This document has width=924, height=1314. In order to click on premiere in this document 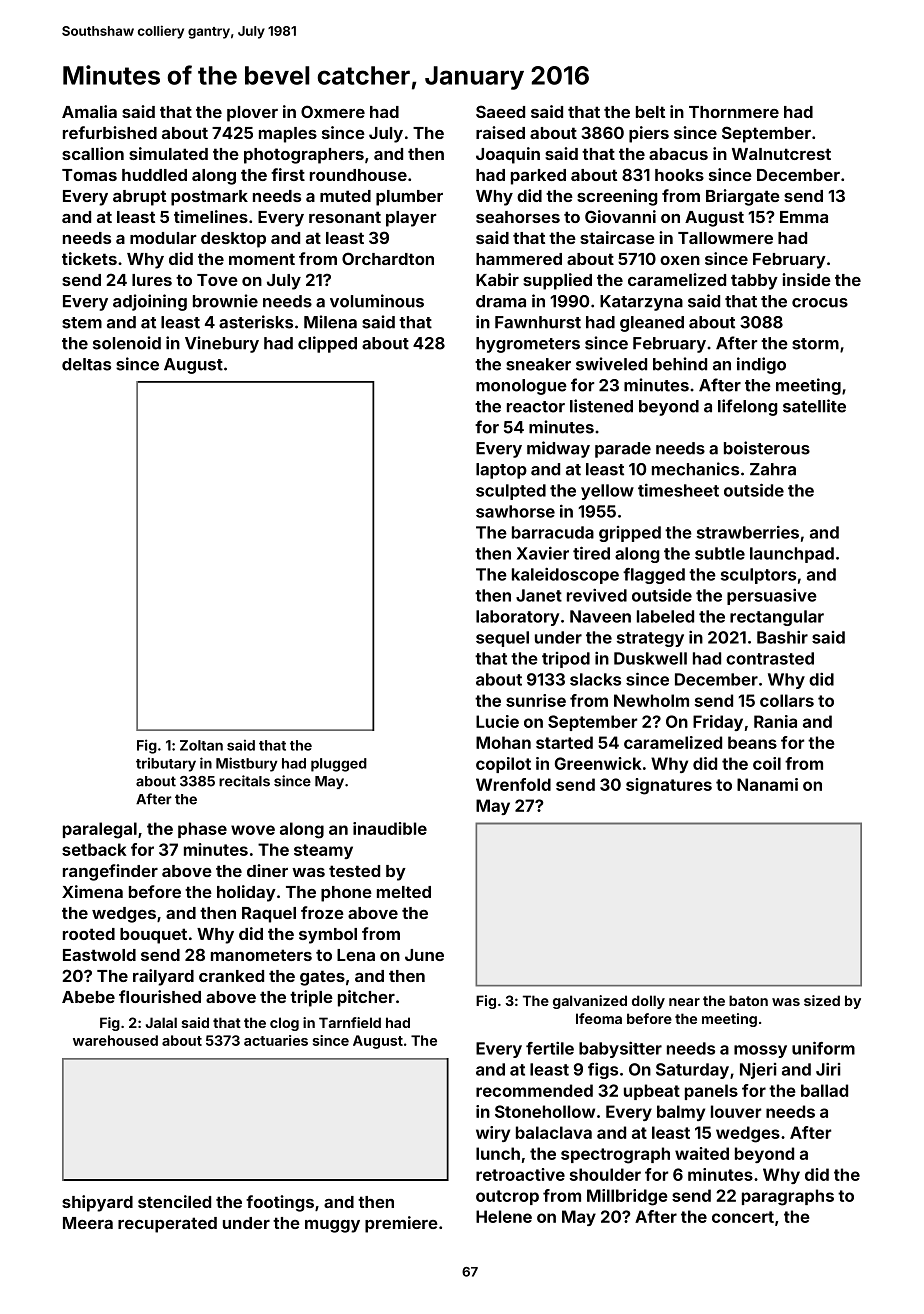, I will do `click(401, 1224)`.
